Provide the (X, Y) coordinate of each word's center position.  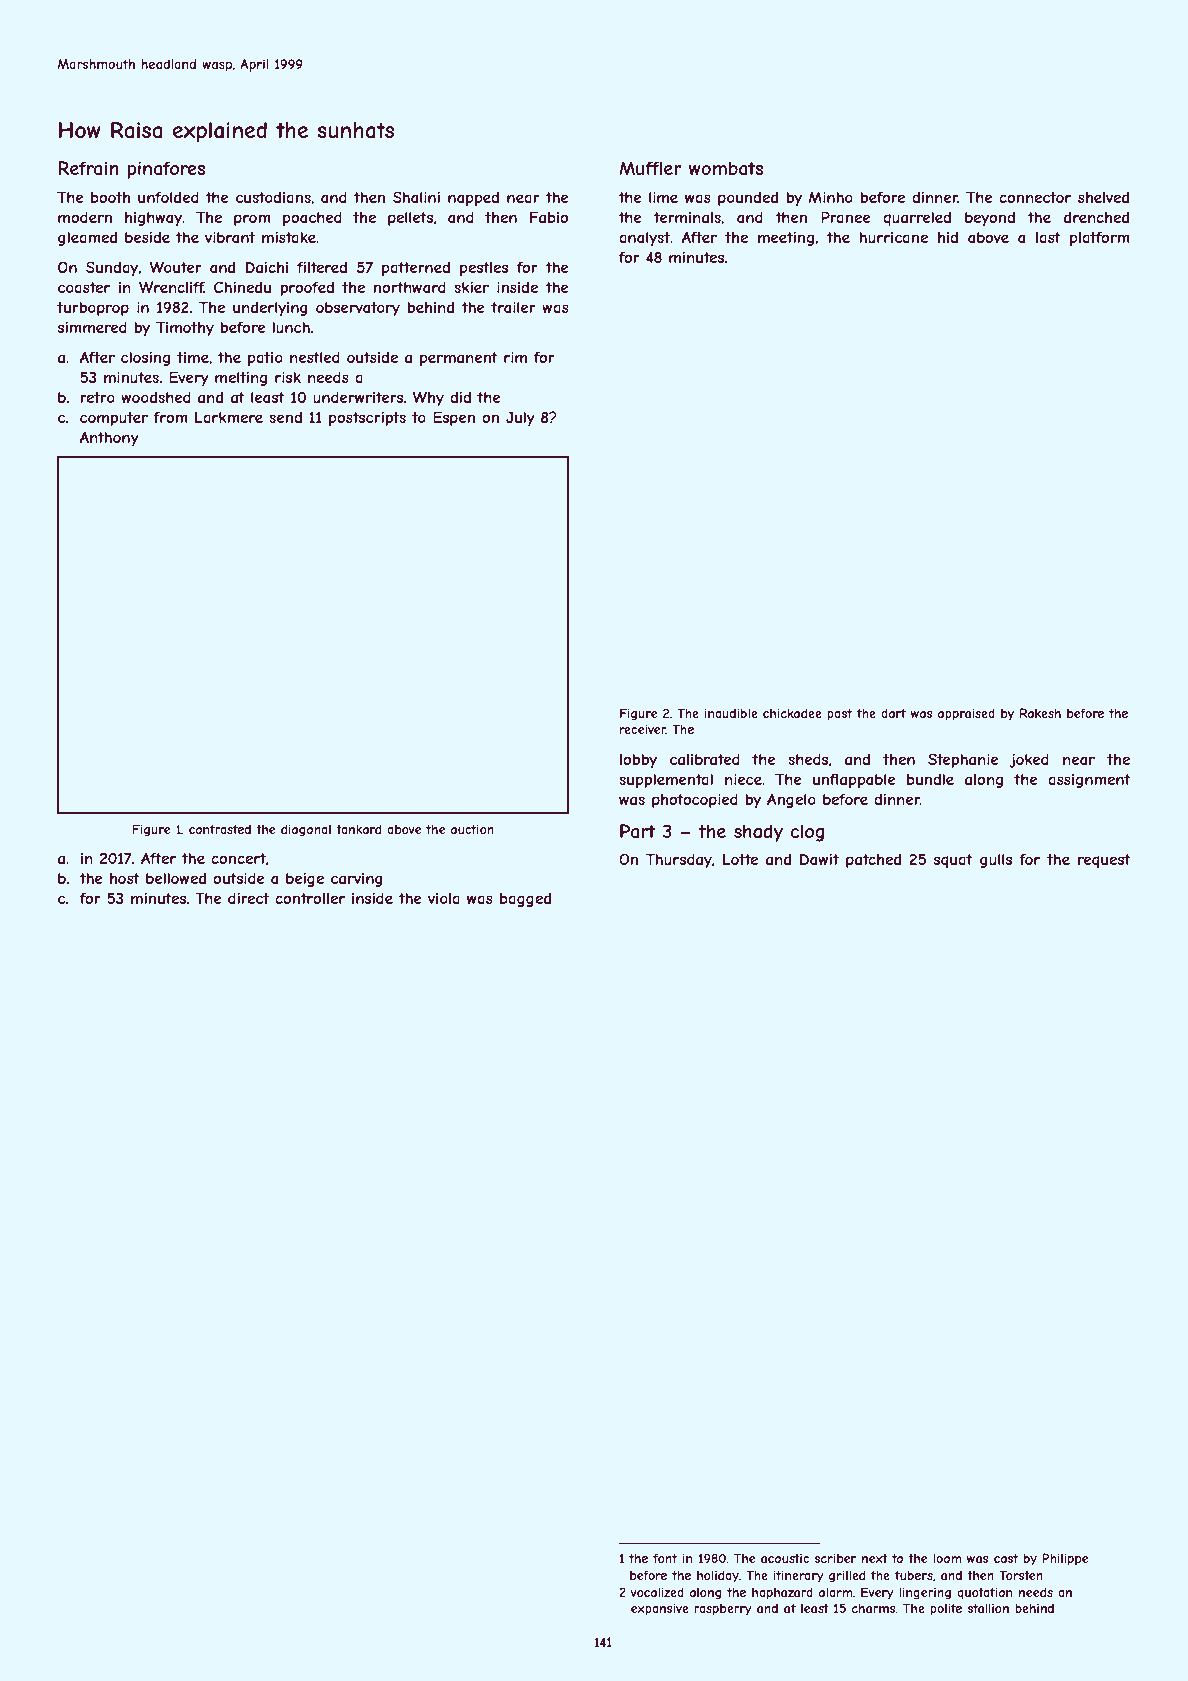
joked (1029, 760)
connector (1035, 197)
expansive (660, 1609)
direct (248, 898)
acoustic (785, 1558)
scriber (835, 1558)
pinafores (166, 170)
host (125, 878)
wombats (726, 168)
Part (637, 831)
